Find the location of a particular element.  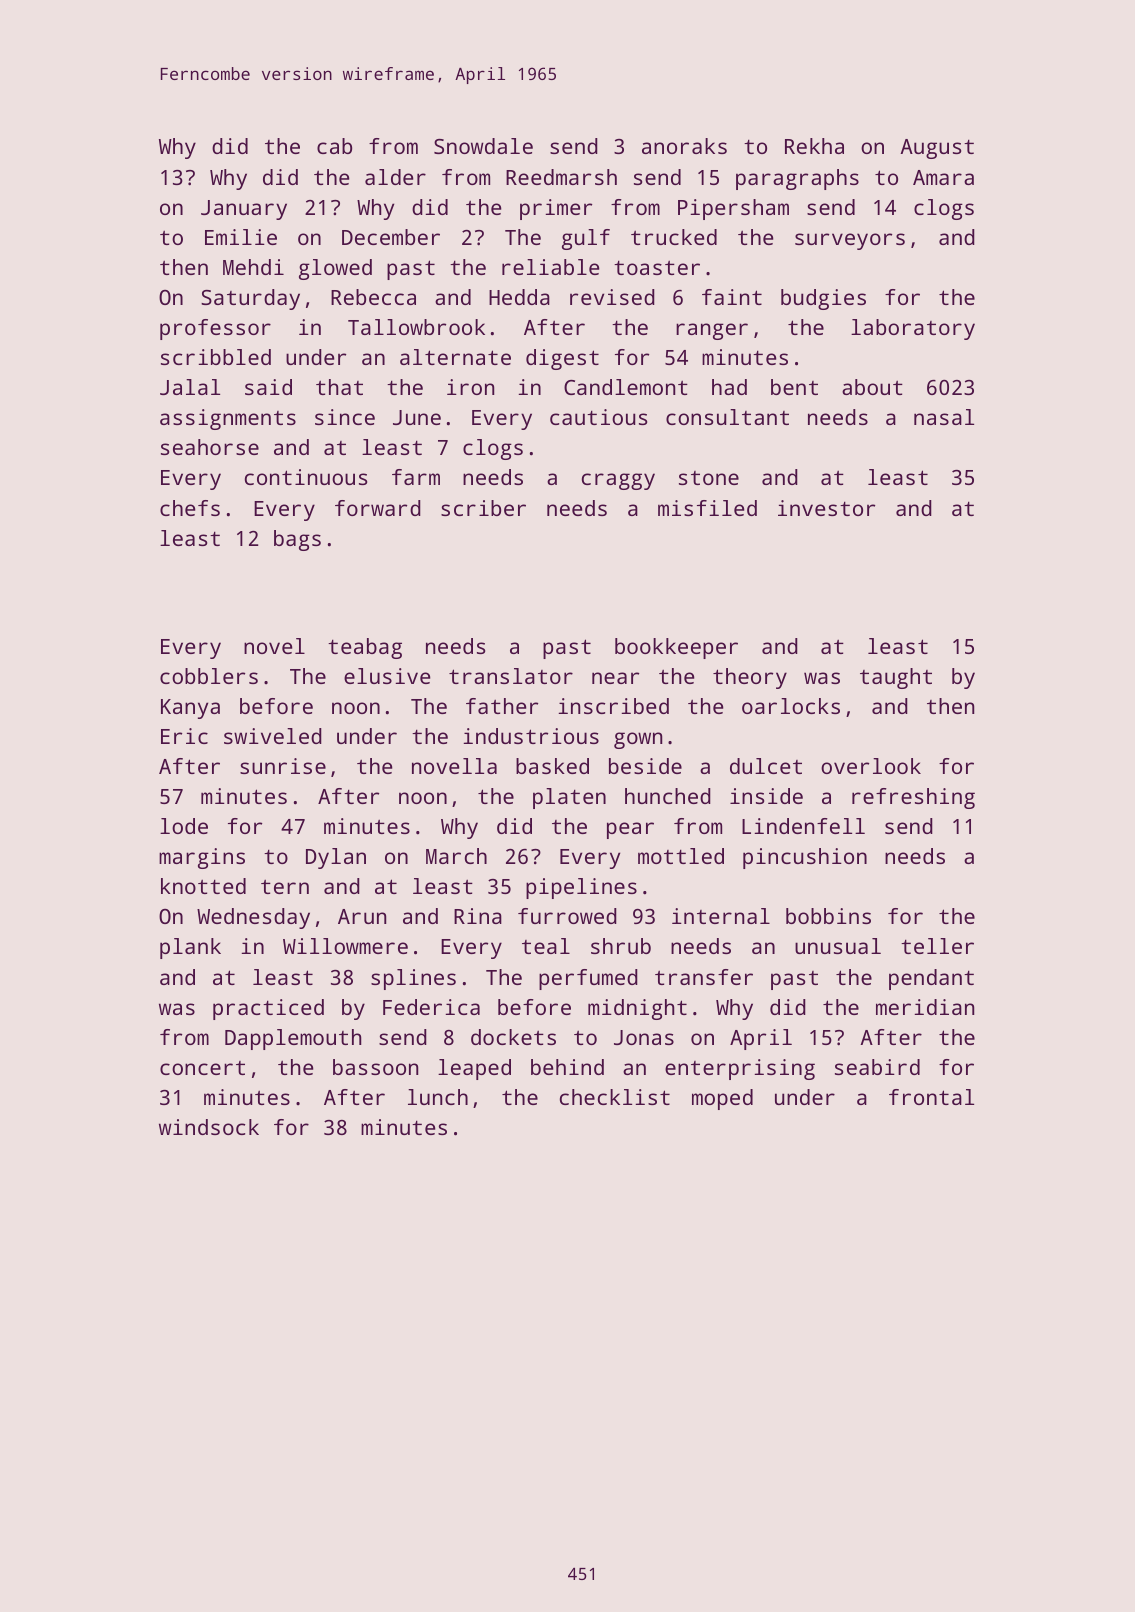

Kanya is located at coordinates (190, 709).
